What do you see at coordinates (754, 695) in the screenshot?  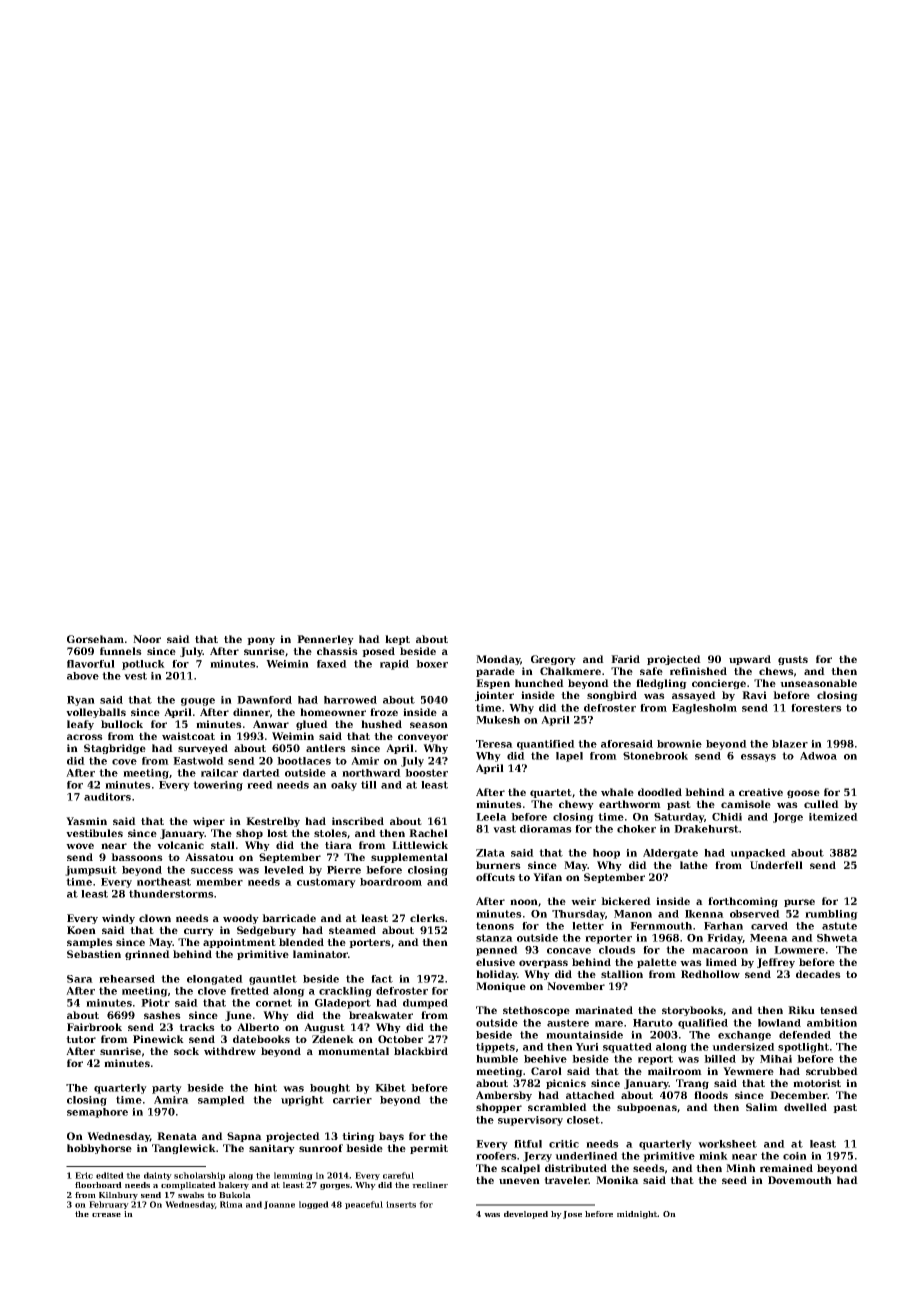 I see `Ravi` at bounding box center [754, 695].
